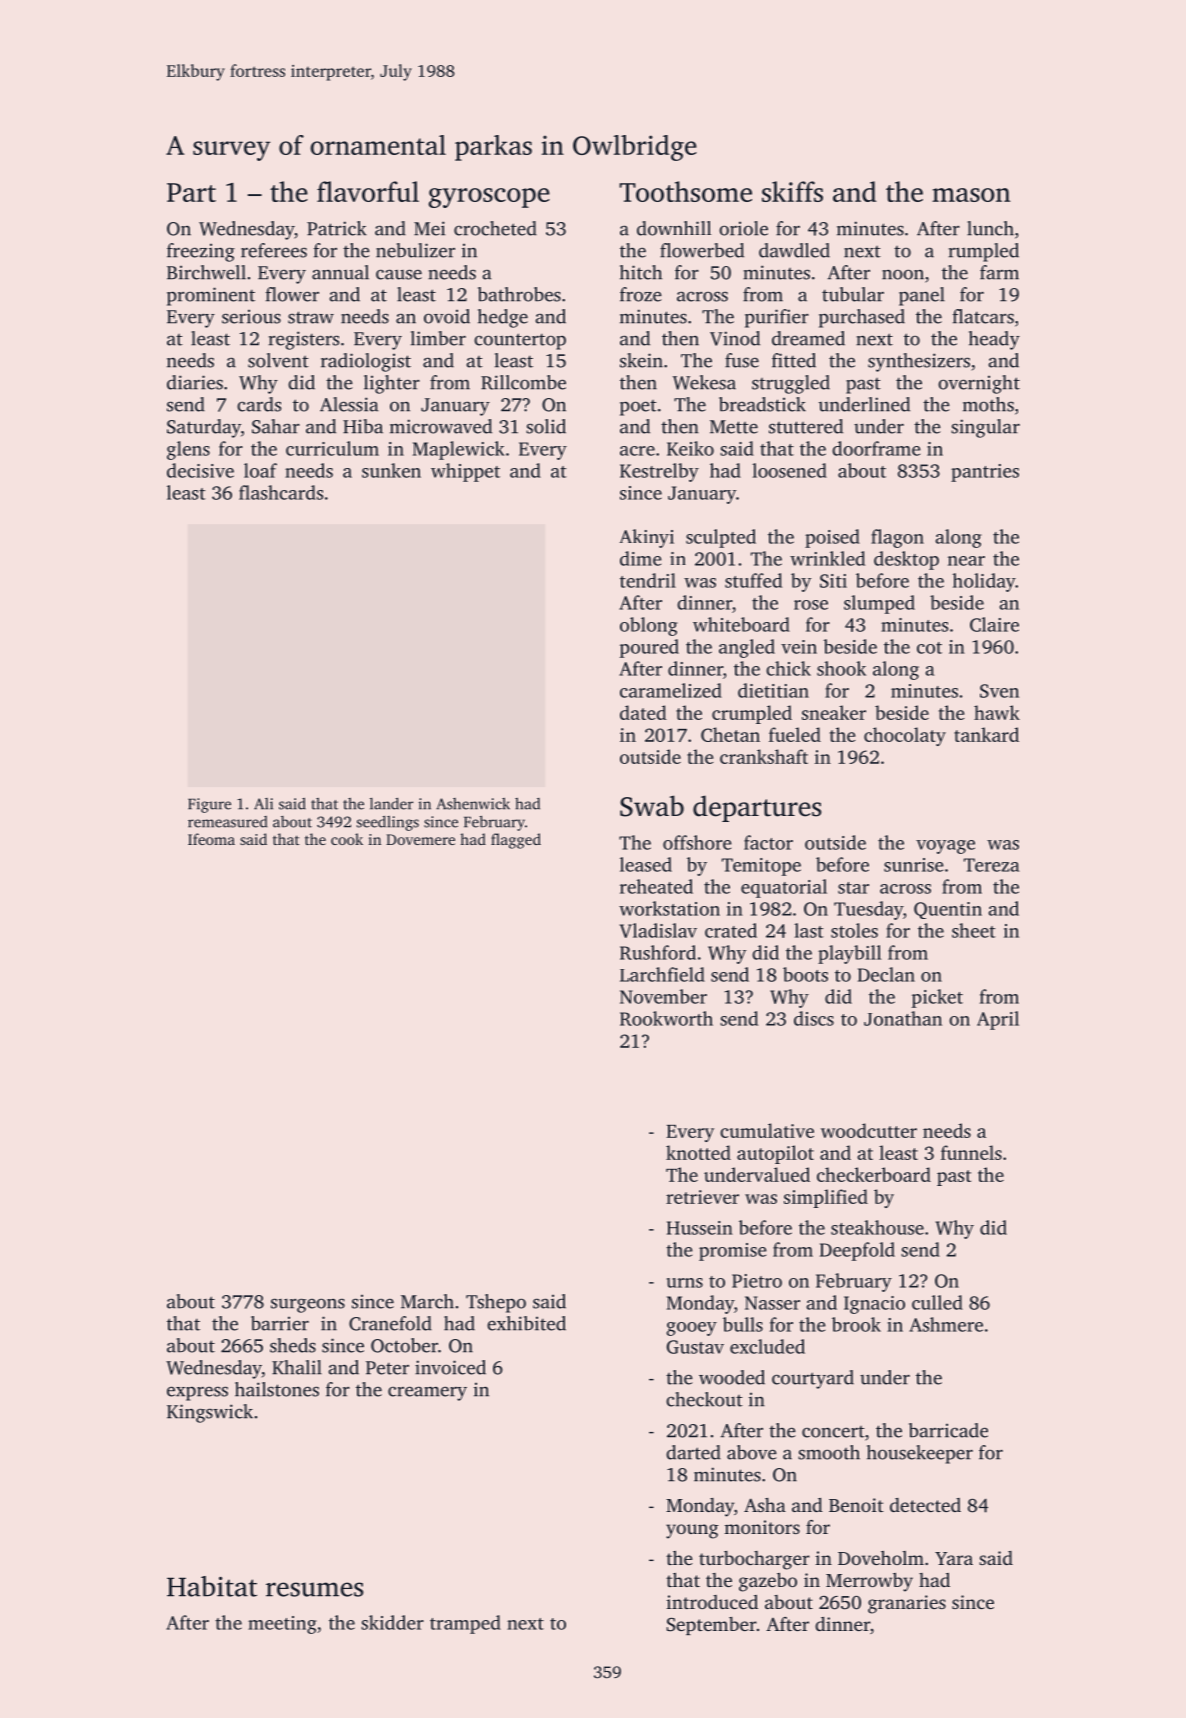  I want to click on sunken, so click(391, 470).
